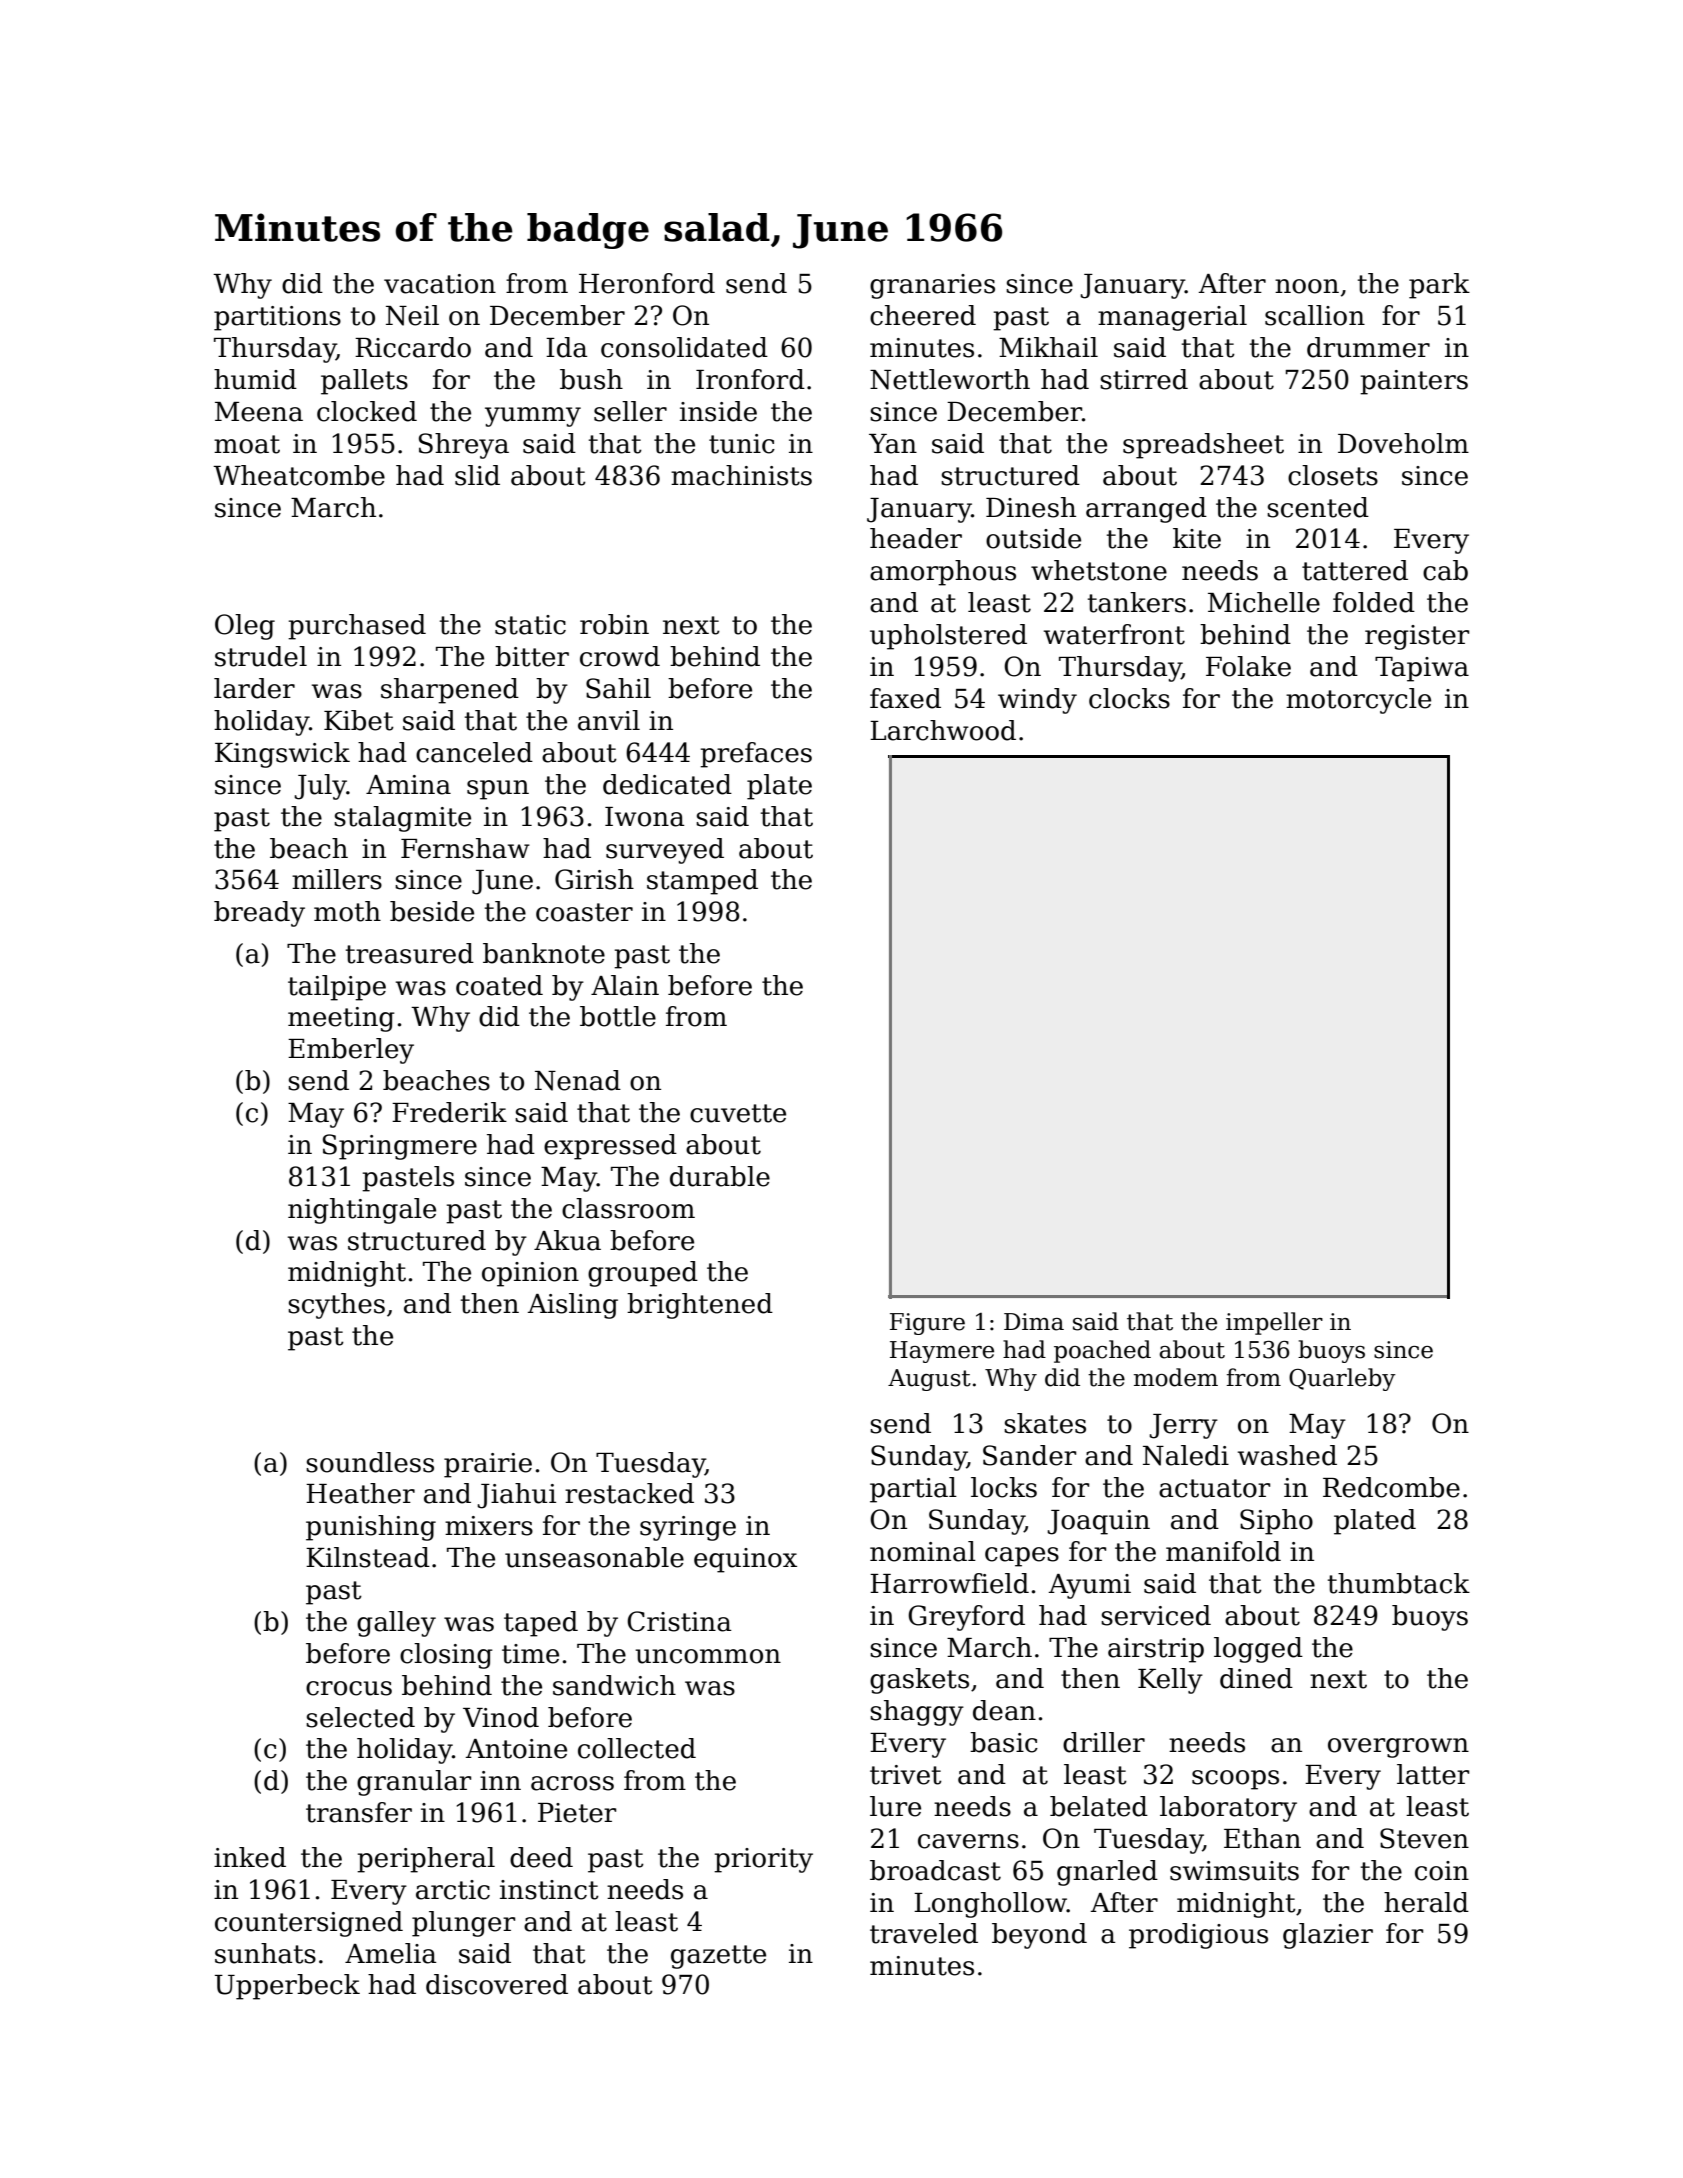 This image has height=2178, width=1683. I want to click on Kibet, so click(359, 720).
